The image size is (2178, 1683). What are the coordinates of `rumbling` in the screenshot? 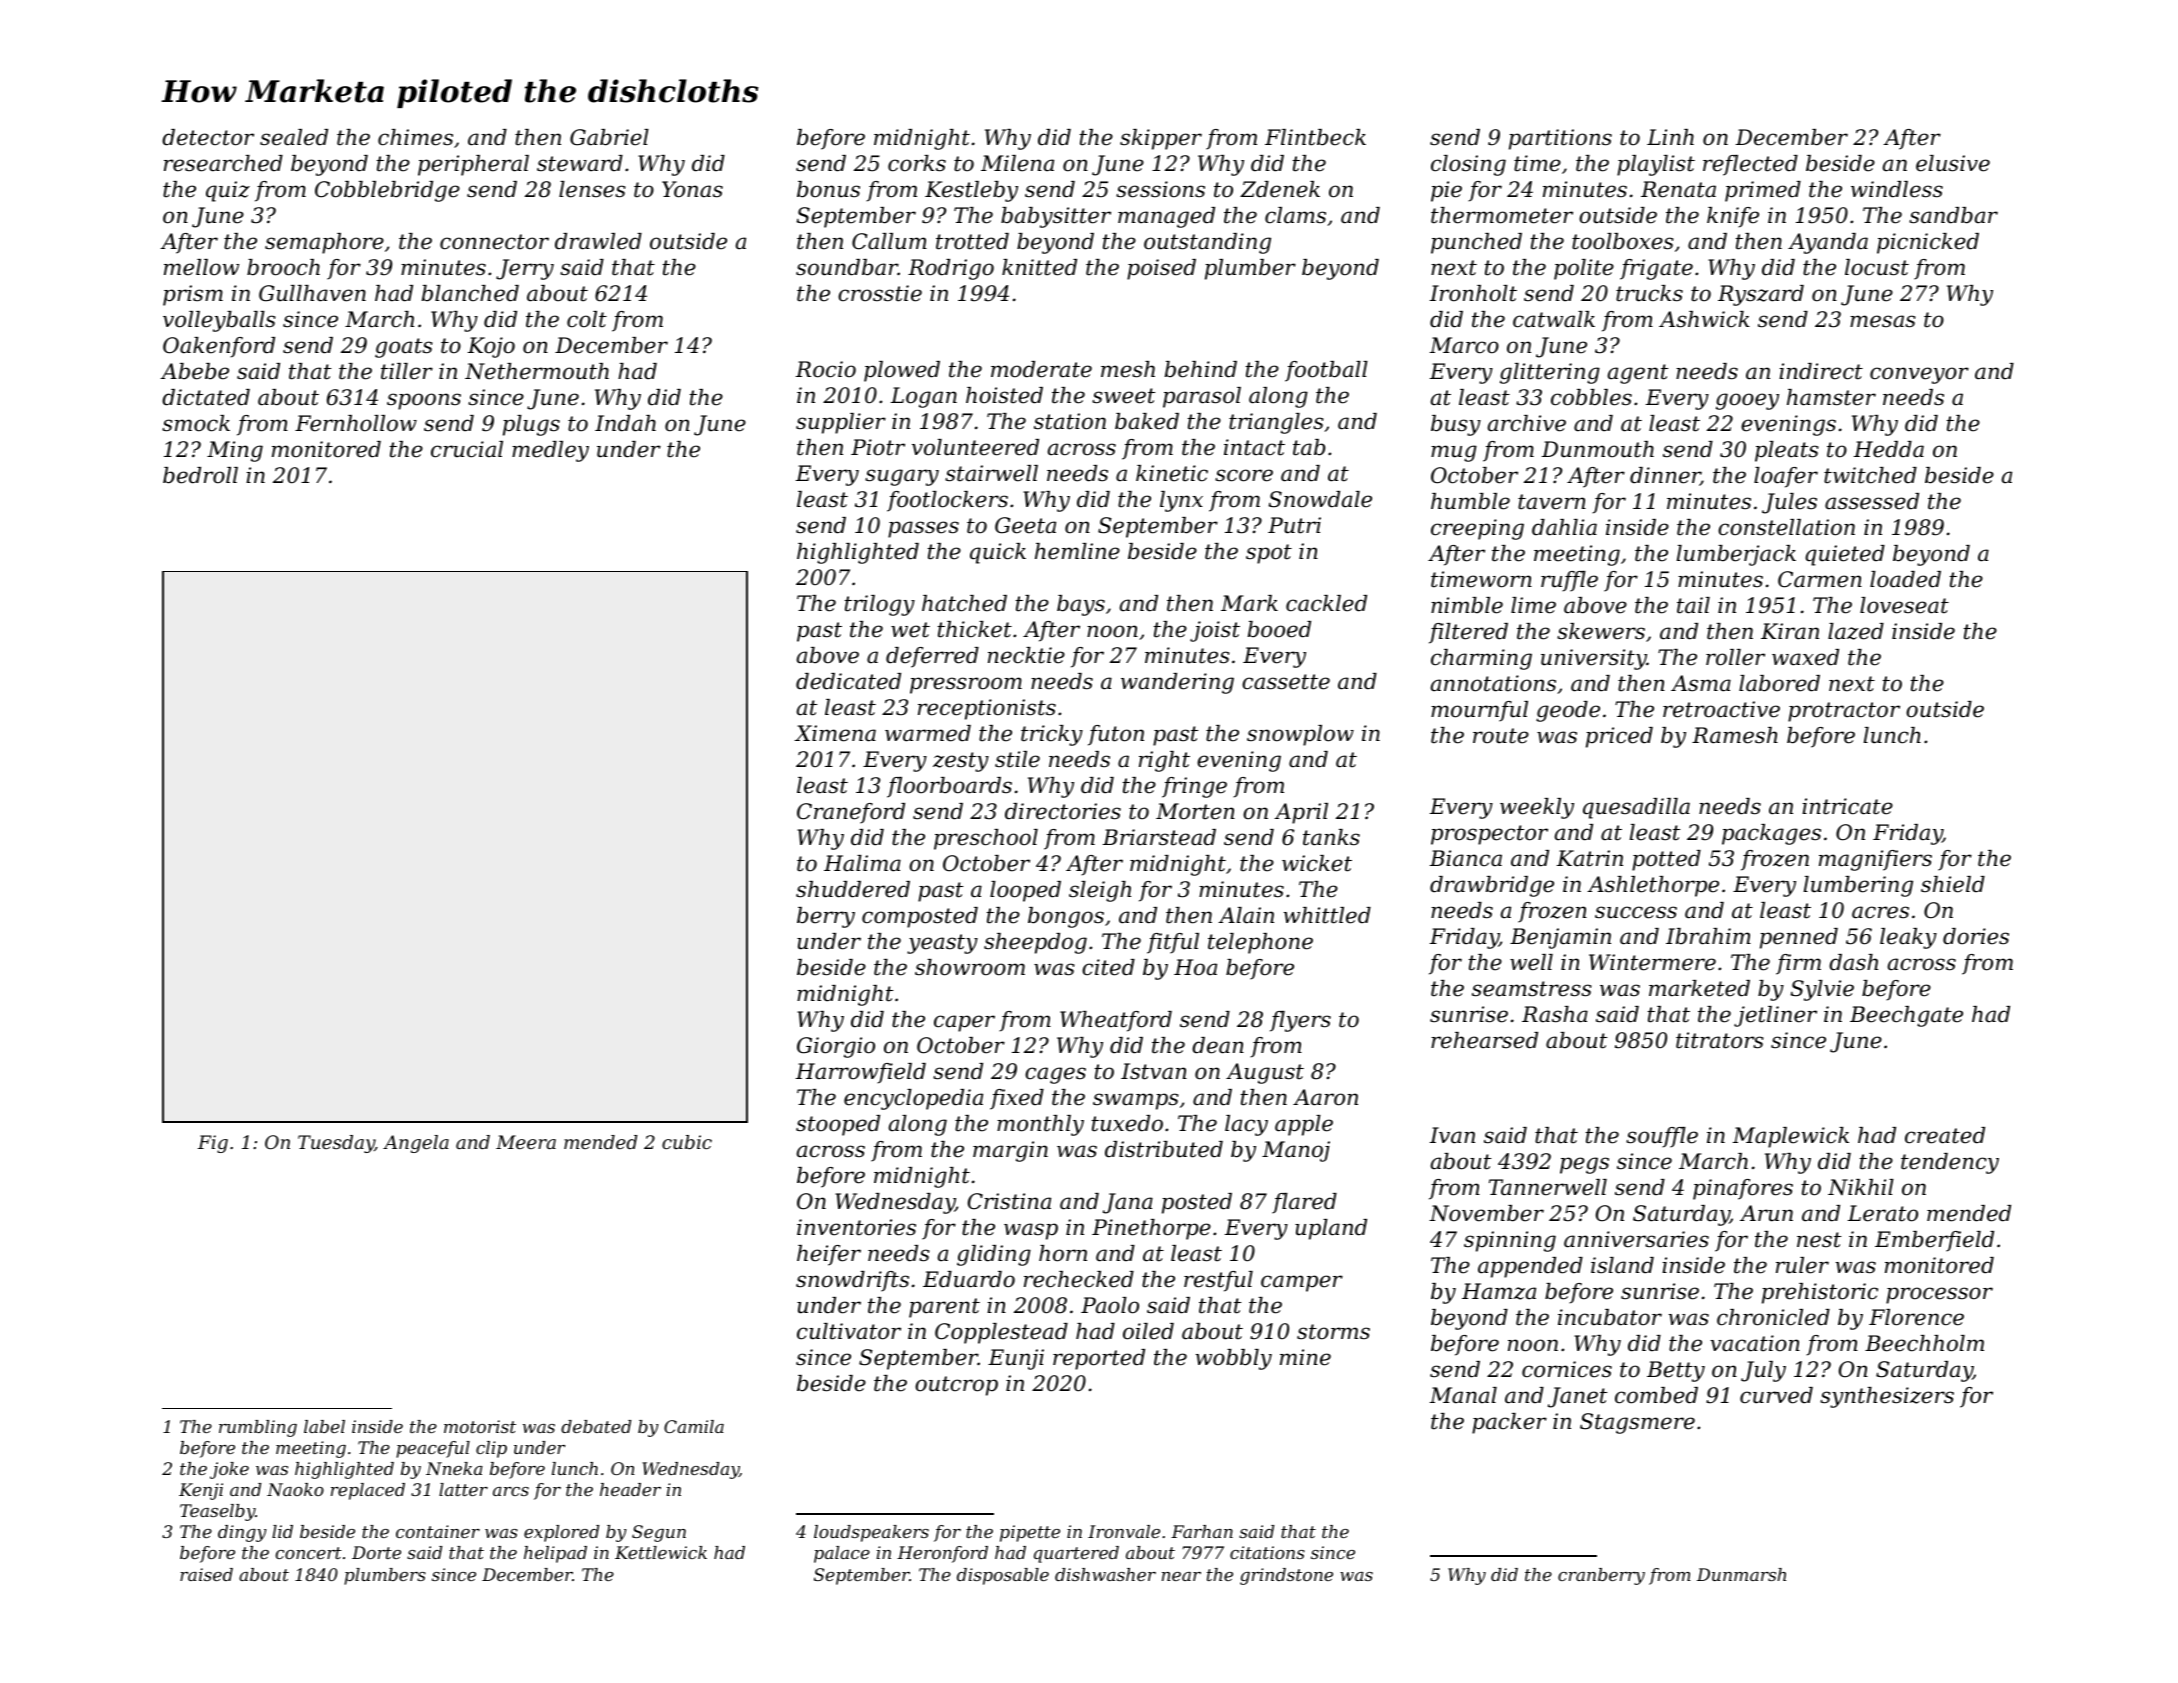 It's located at (258, 1428).
